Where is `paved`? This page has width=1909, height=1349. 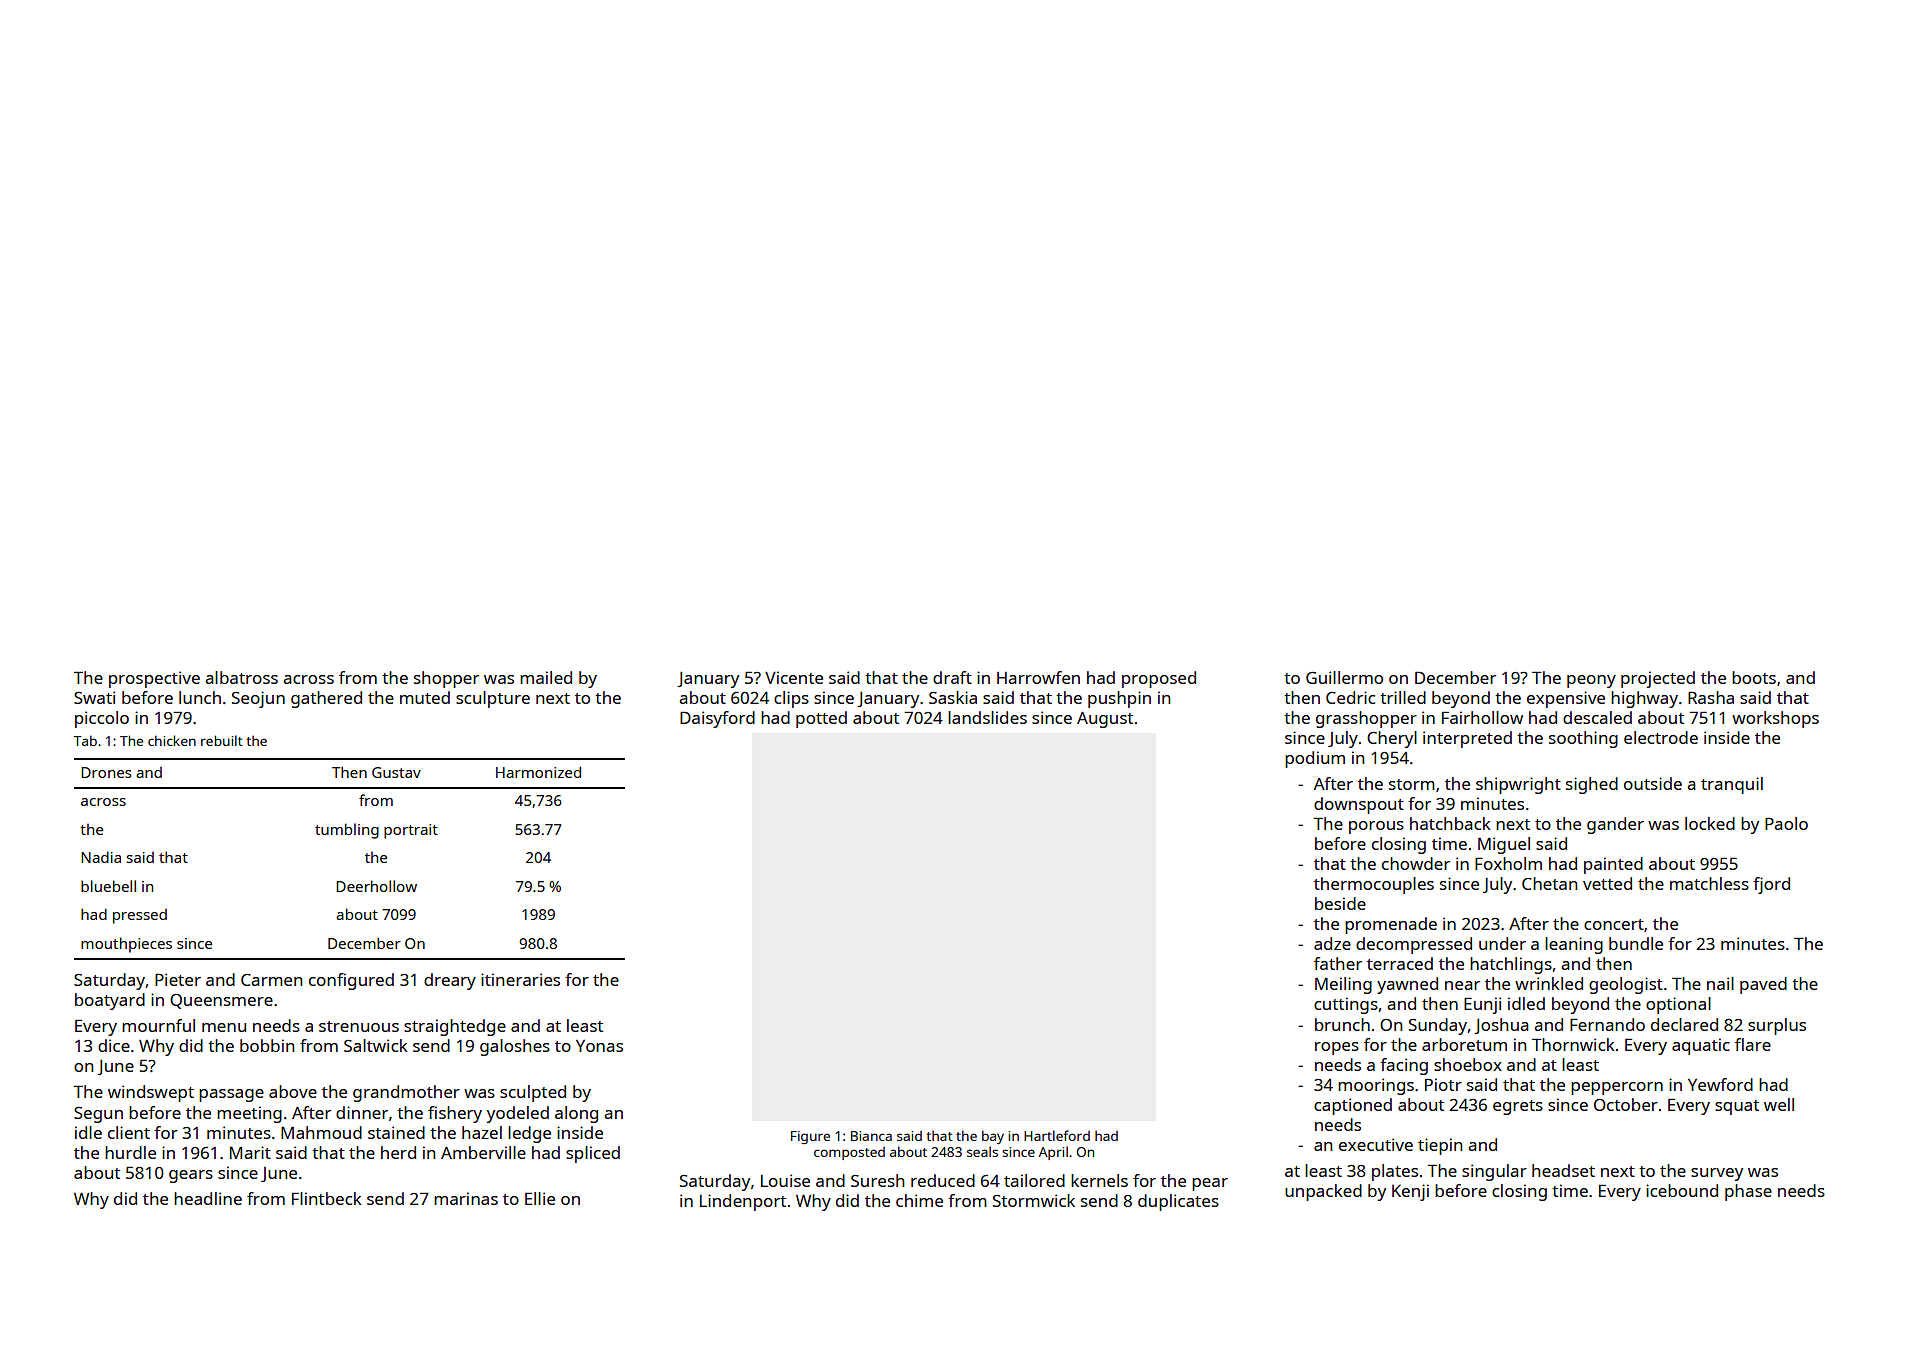
paved is located at coordinates (1763, 985).
